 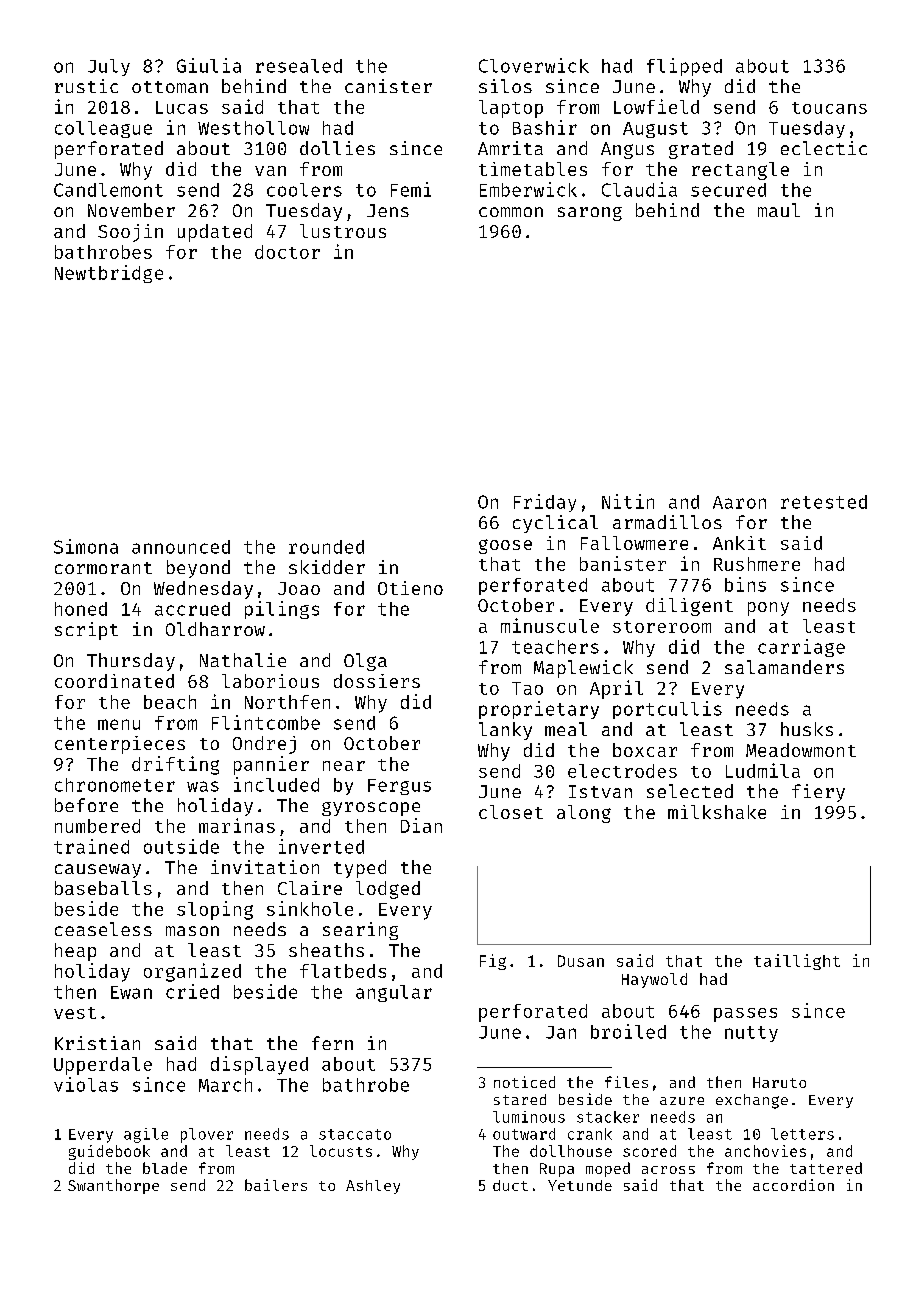 What do you see at coordinates (534, 65) in the screenshot?
I see `Cloverwick` at bounding box center [534, 65].
